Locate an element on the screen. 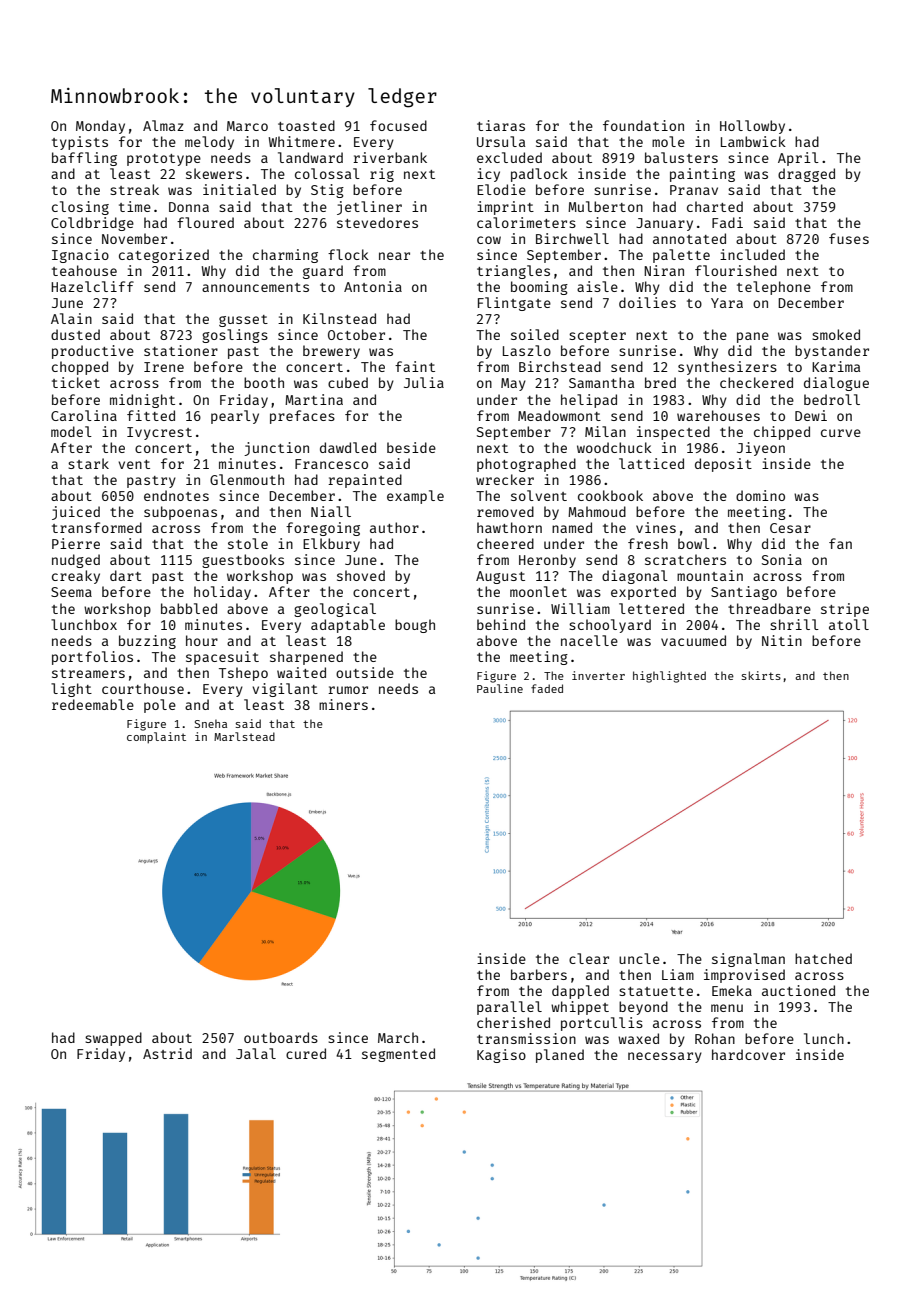 The image size is (924, 1308). signalman is located at coordinates (748, 960).
